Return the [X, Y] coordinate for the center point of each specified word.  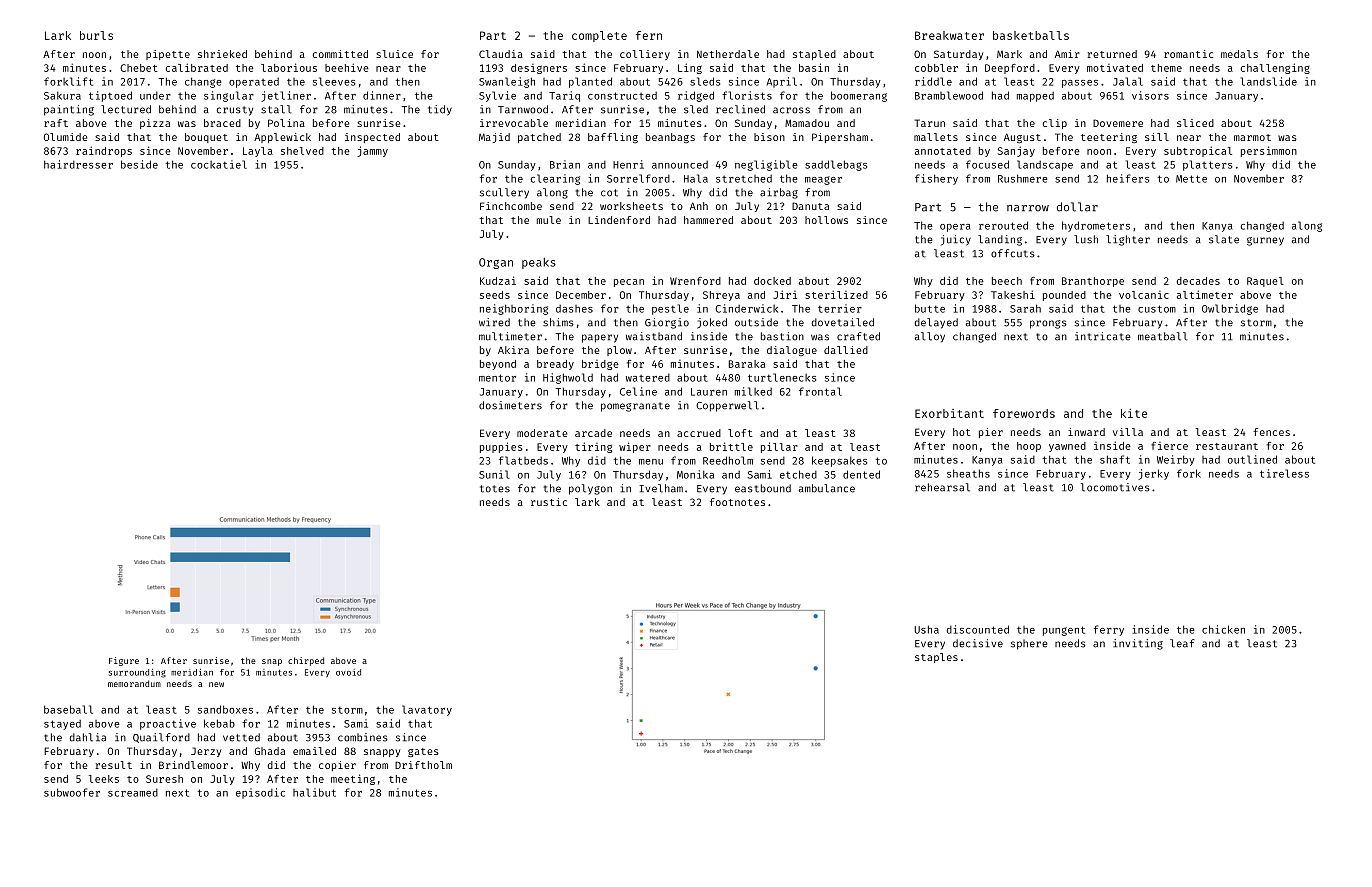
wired [494, 322]
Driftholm [423, 765]
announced [680, 165]
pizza [155, 124]
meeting [353, 779]
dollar [1077, 207]
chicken [1223, 629]
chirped [306, 661]
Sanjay [1016, 151]
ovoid [348, 672]
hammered [708, 220]
